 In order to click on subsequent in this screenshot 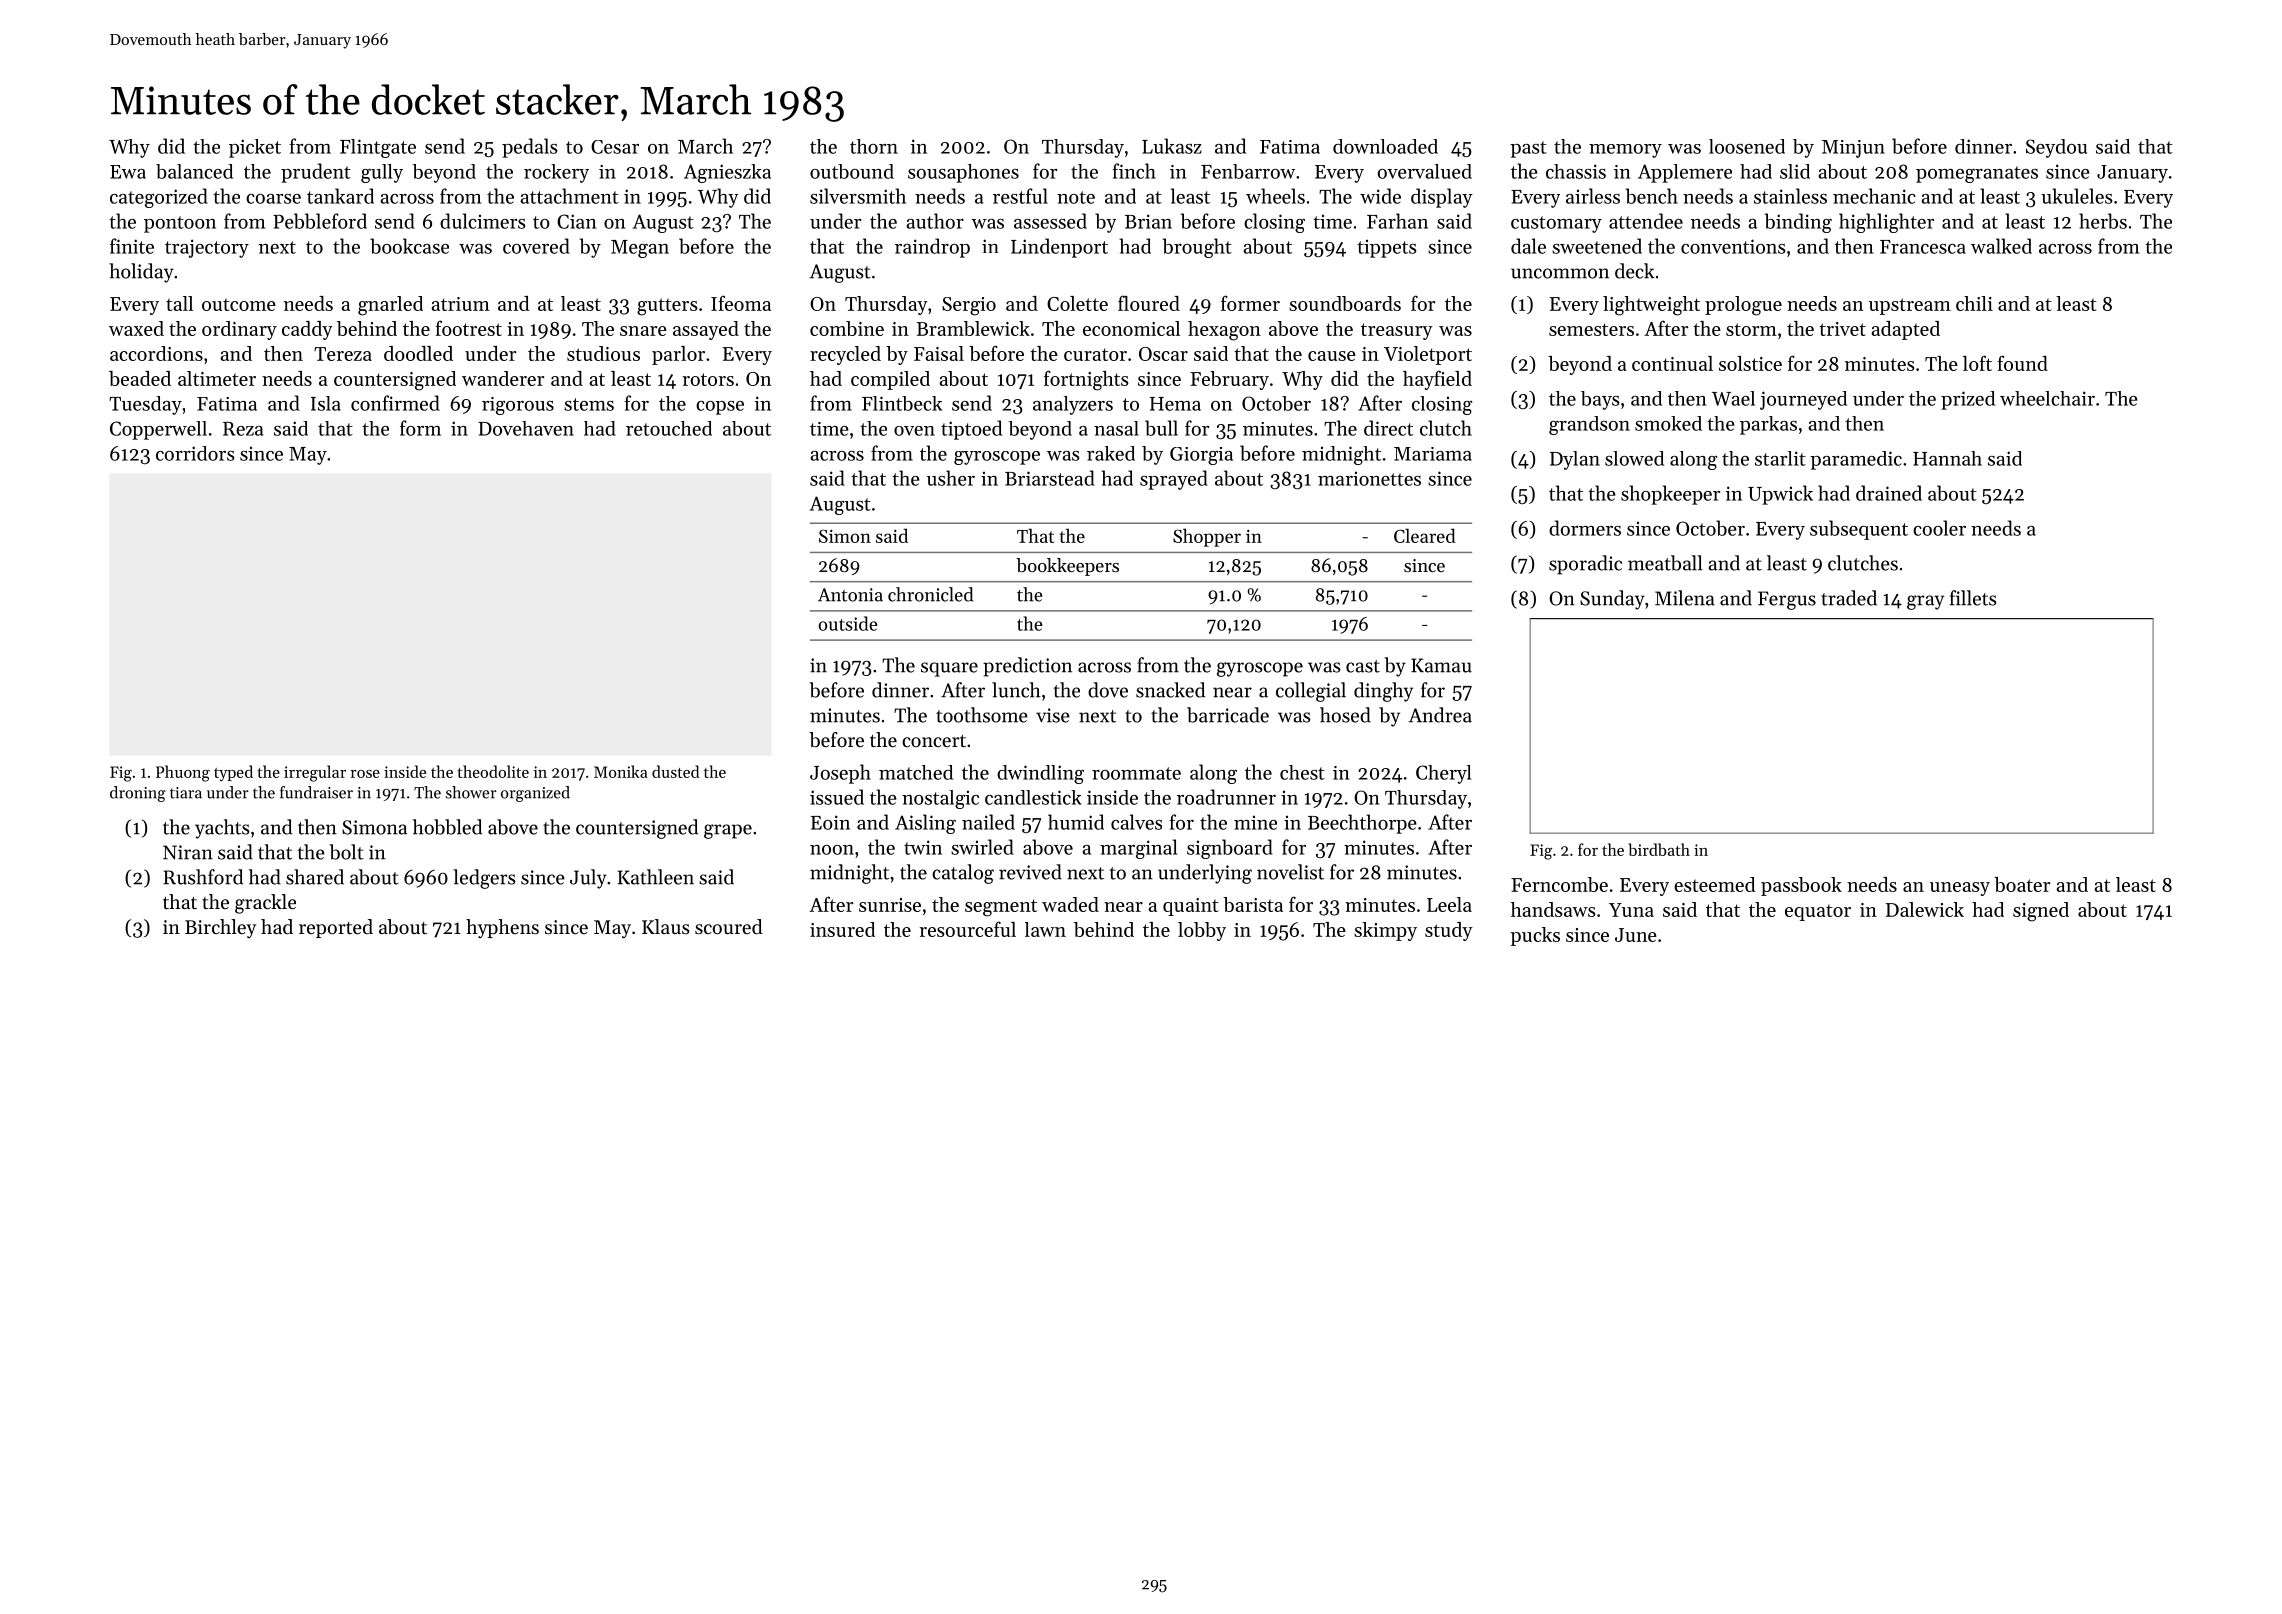, I will do `click(1859, 530)`.
